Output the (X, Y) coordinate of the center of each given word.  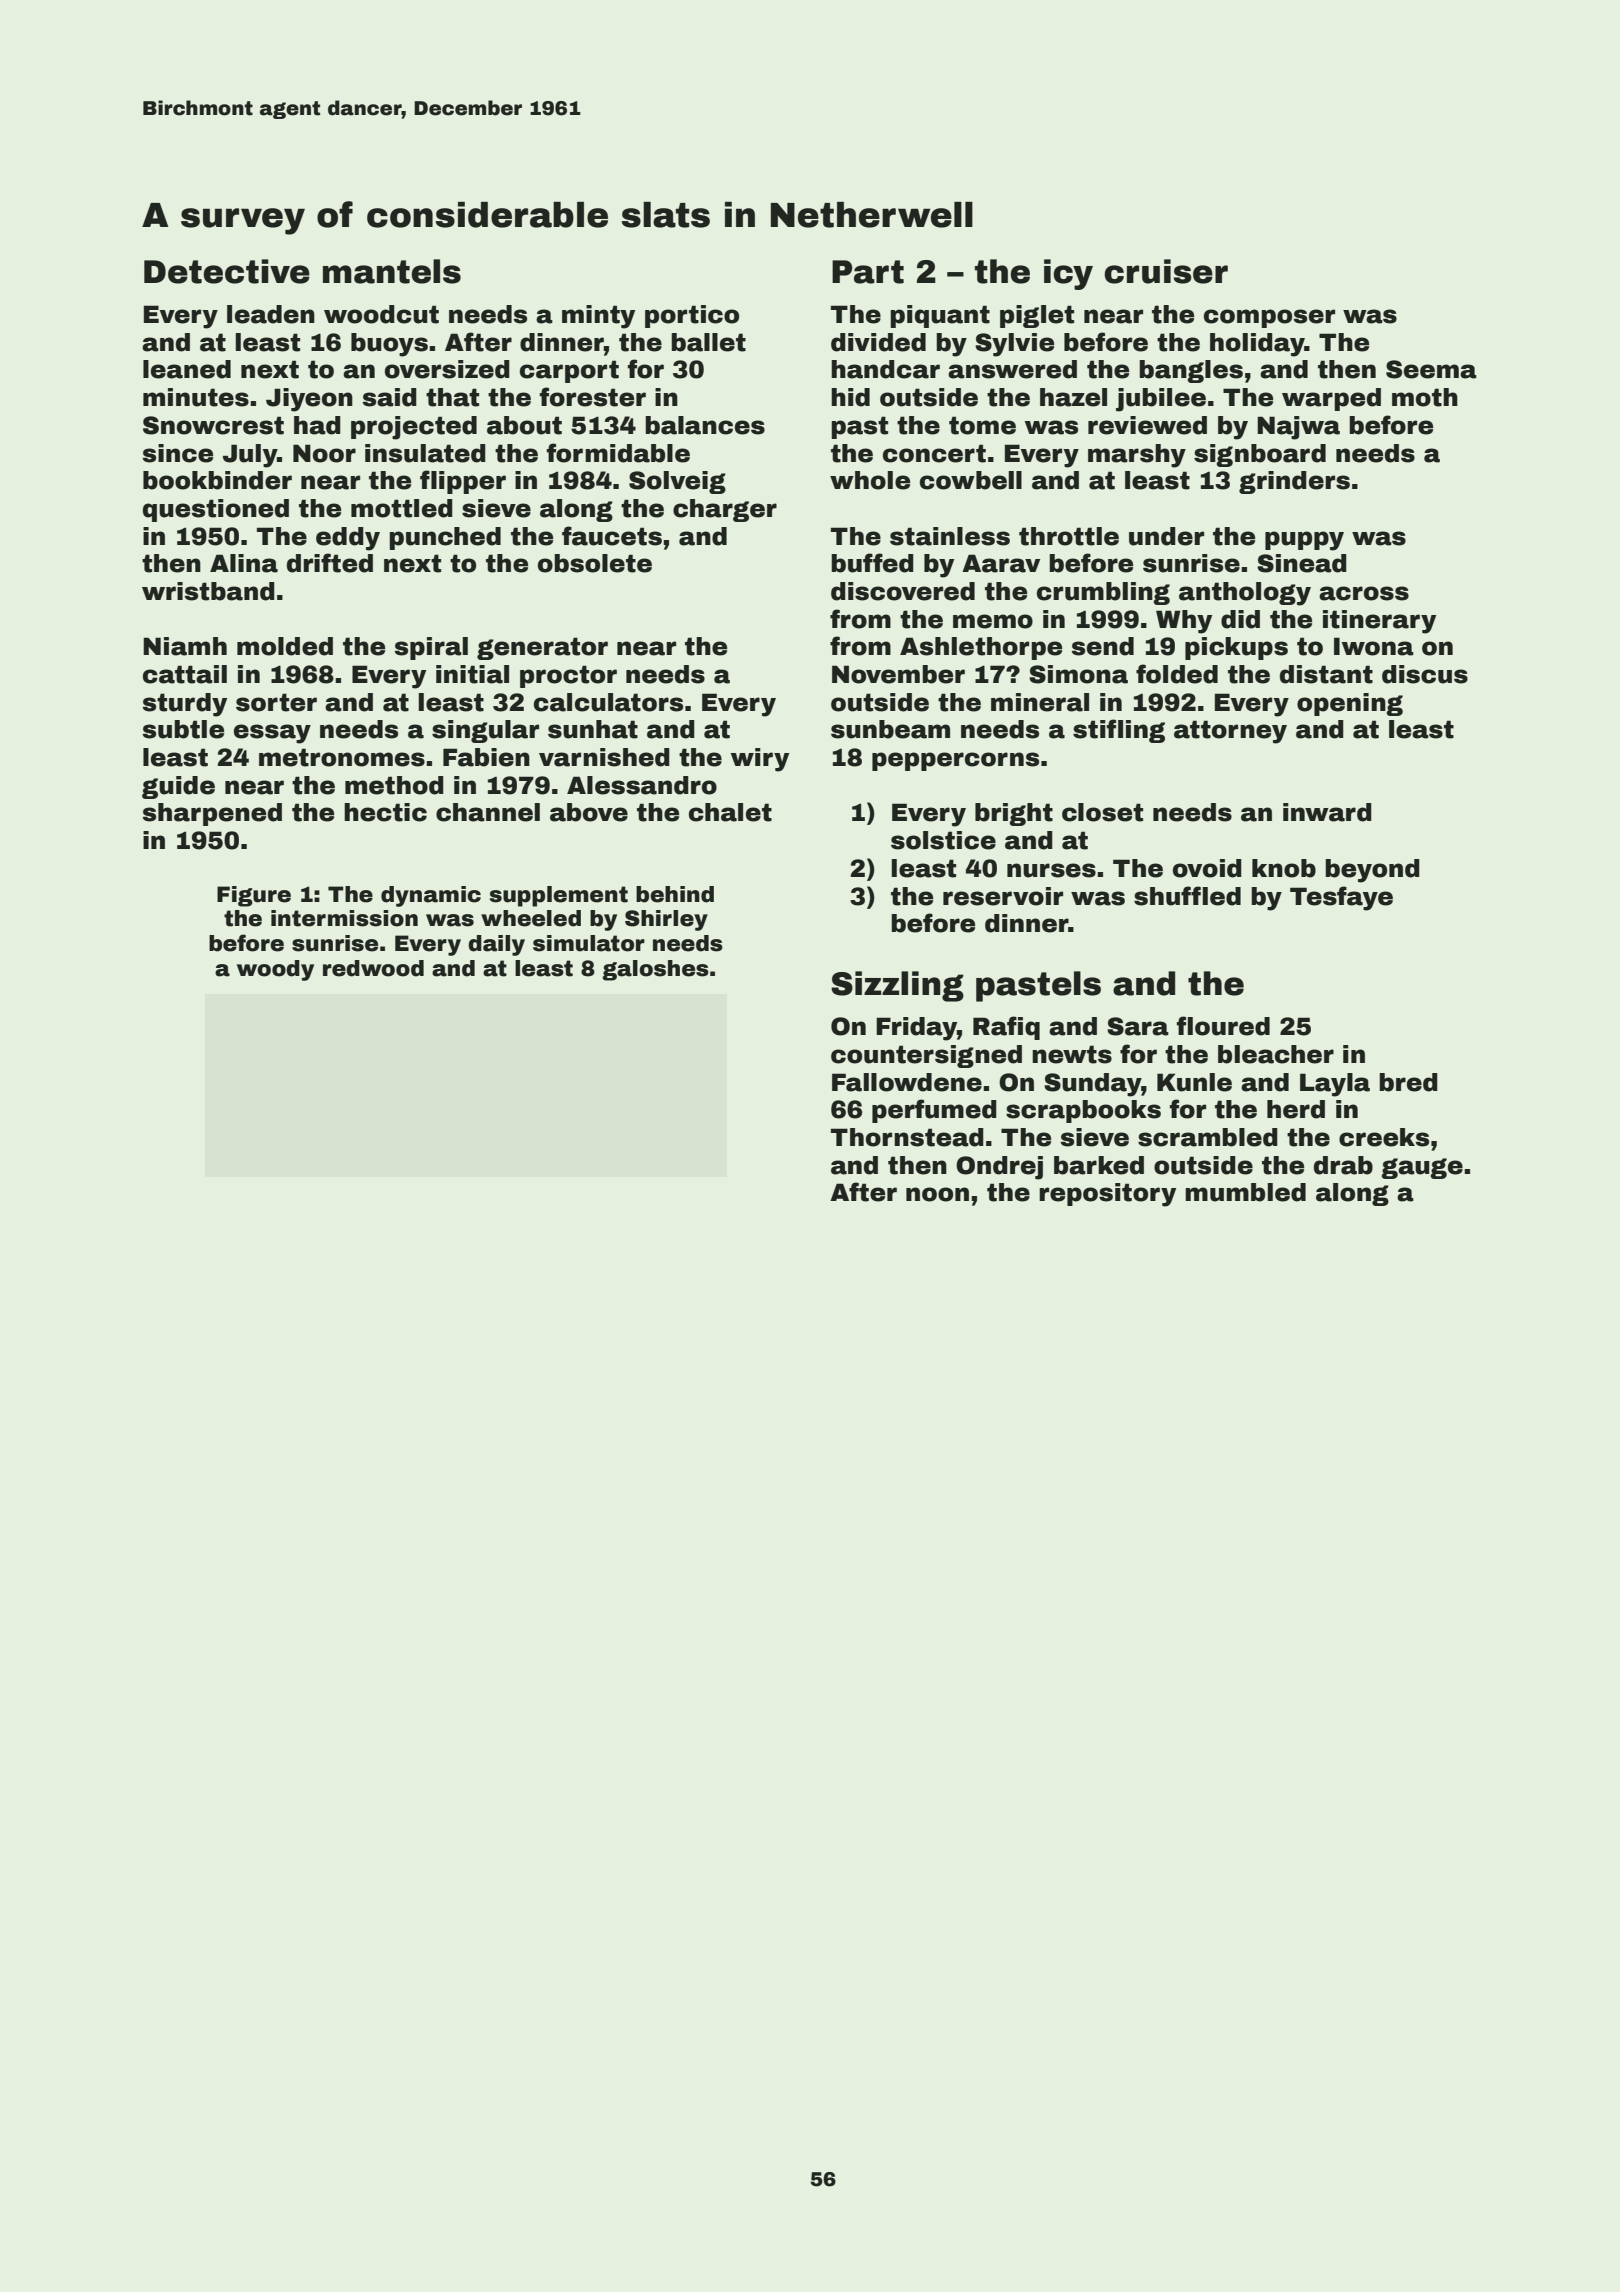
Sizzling (897, 986)
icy (1068, 274)
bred (1408, 1082)
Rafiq (1006, 1028)
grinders (1294, 482)
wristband (208, 591)
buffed (872, 563)
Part (868, 272)
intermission (344, 918)
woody (275, 970)
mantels (392, 271)
